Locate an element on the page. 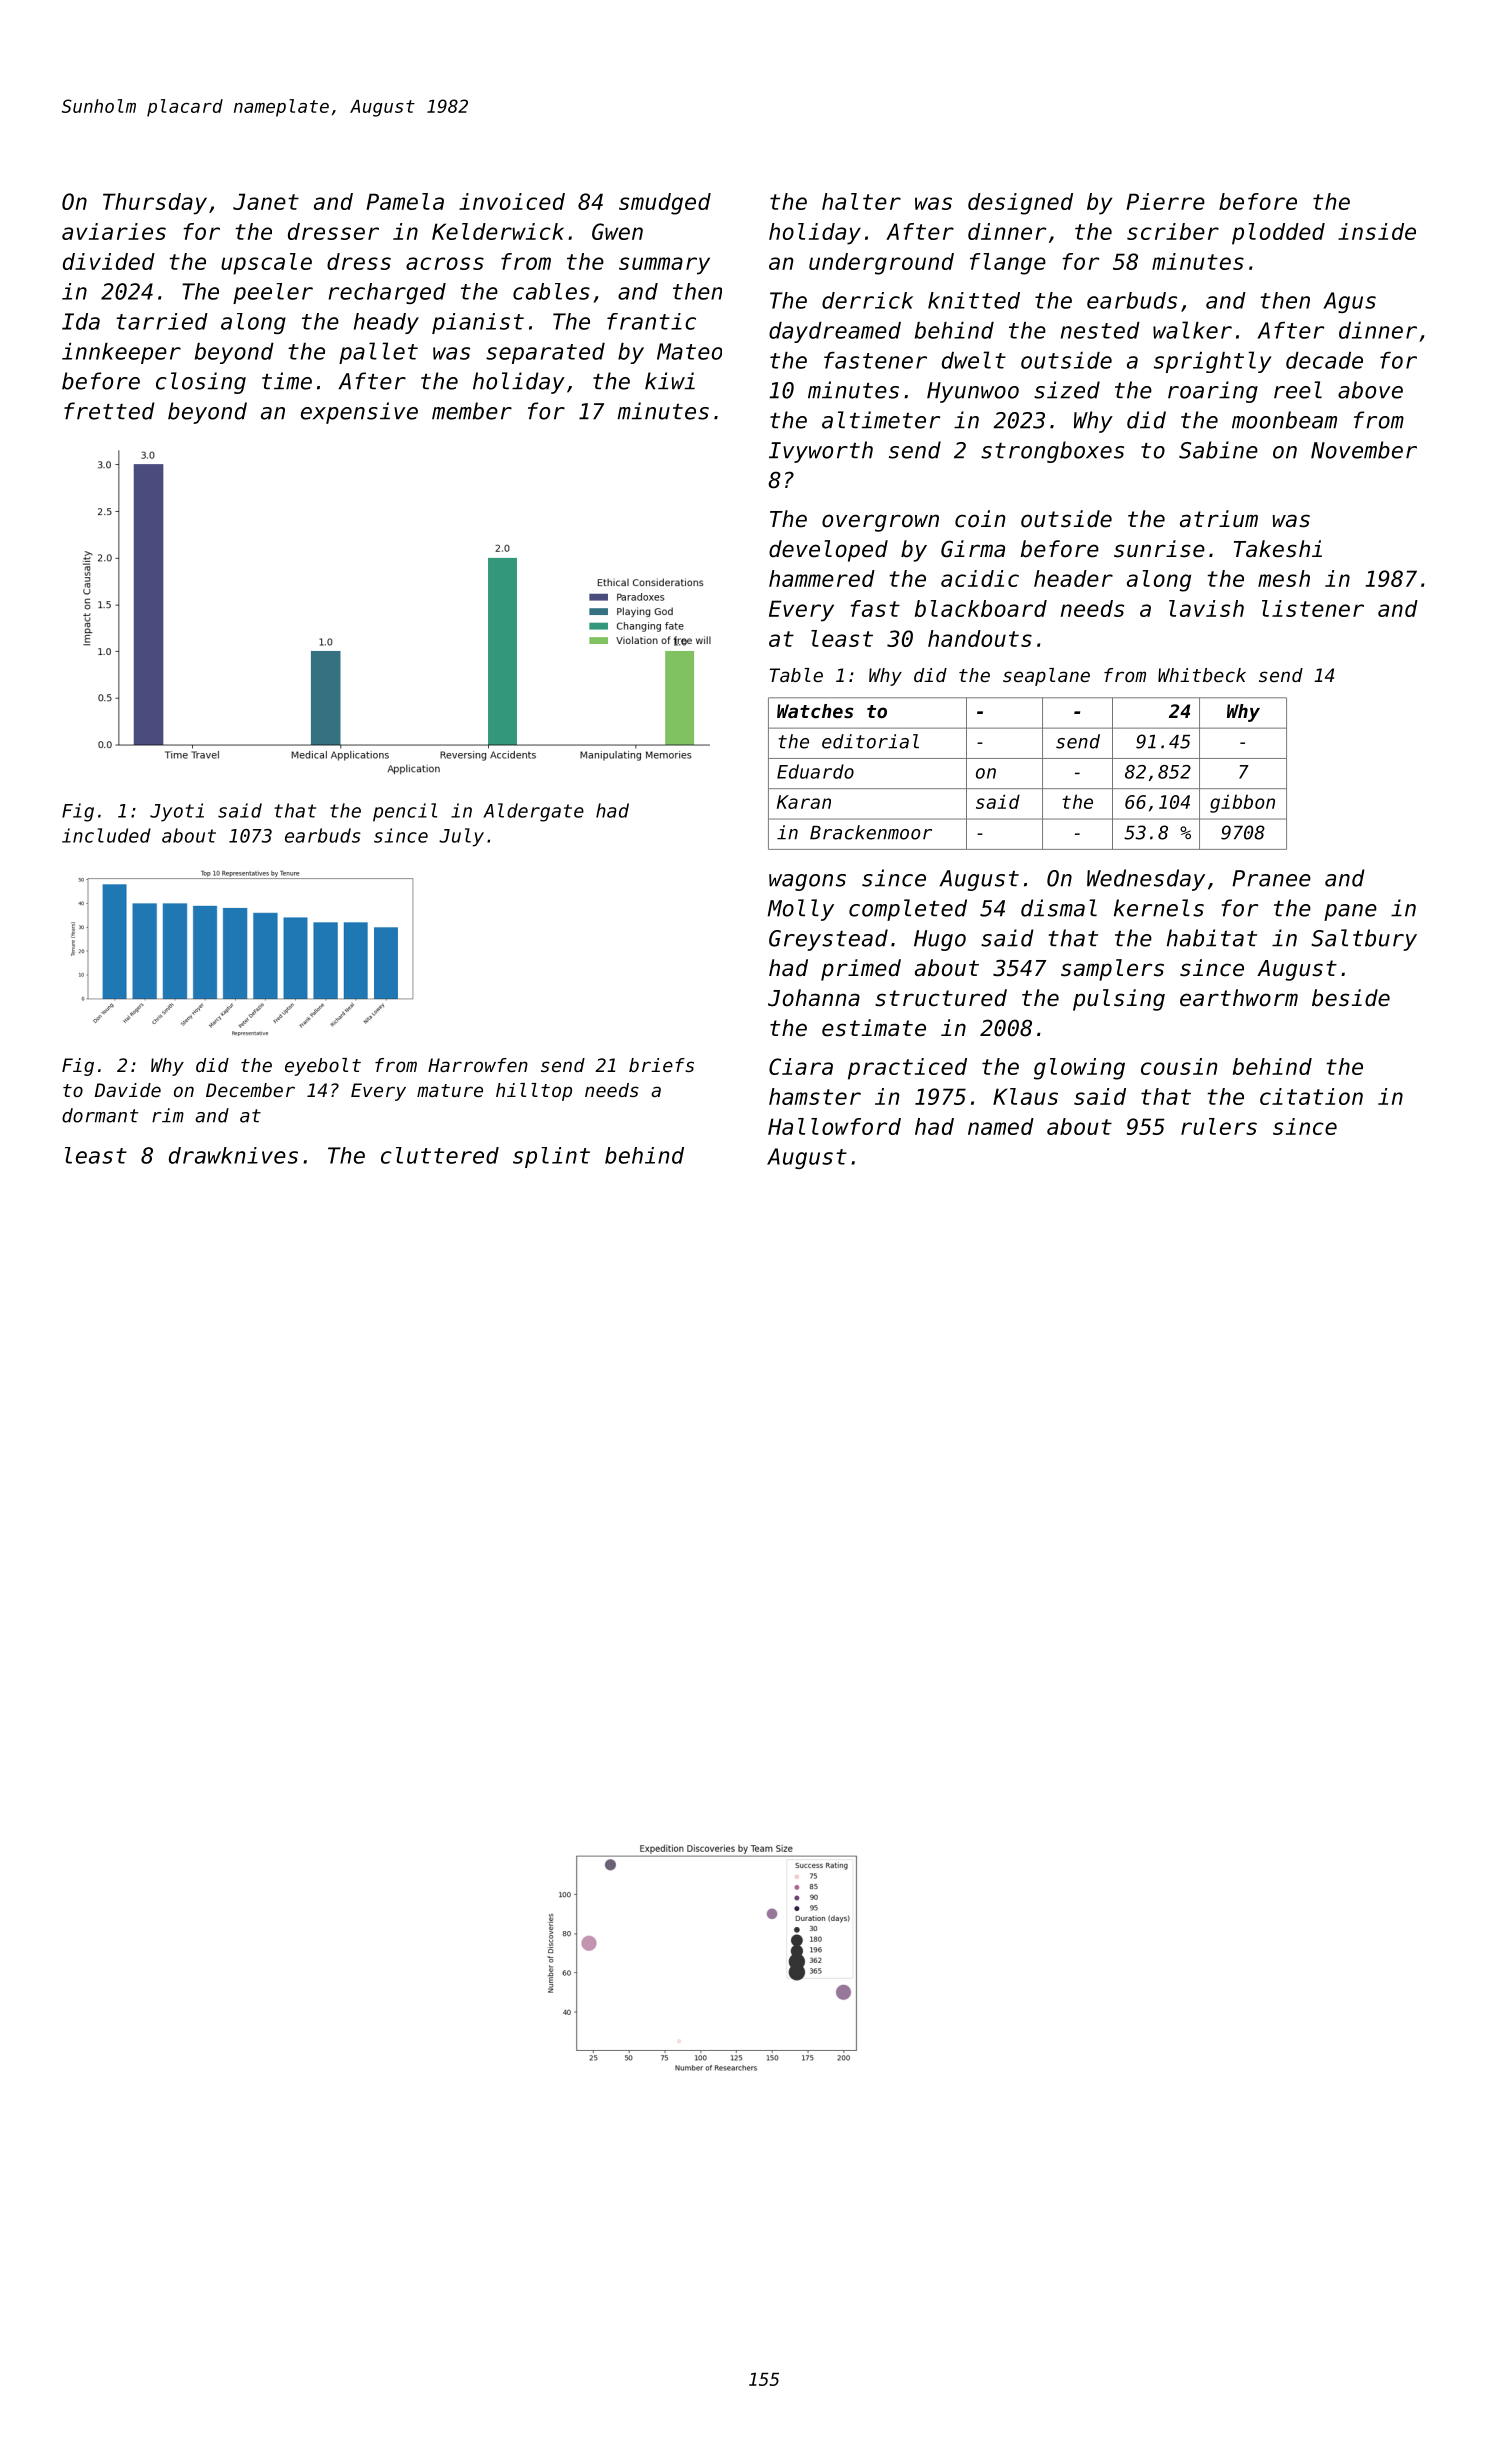 The image size is (1496, 2464). member is located at coordinates (472, 411).
